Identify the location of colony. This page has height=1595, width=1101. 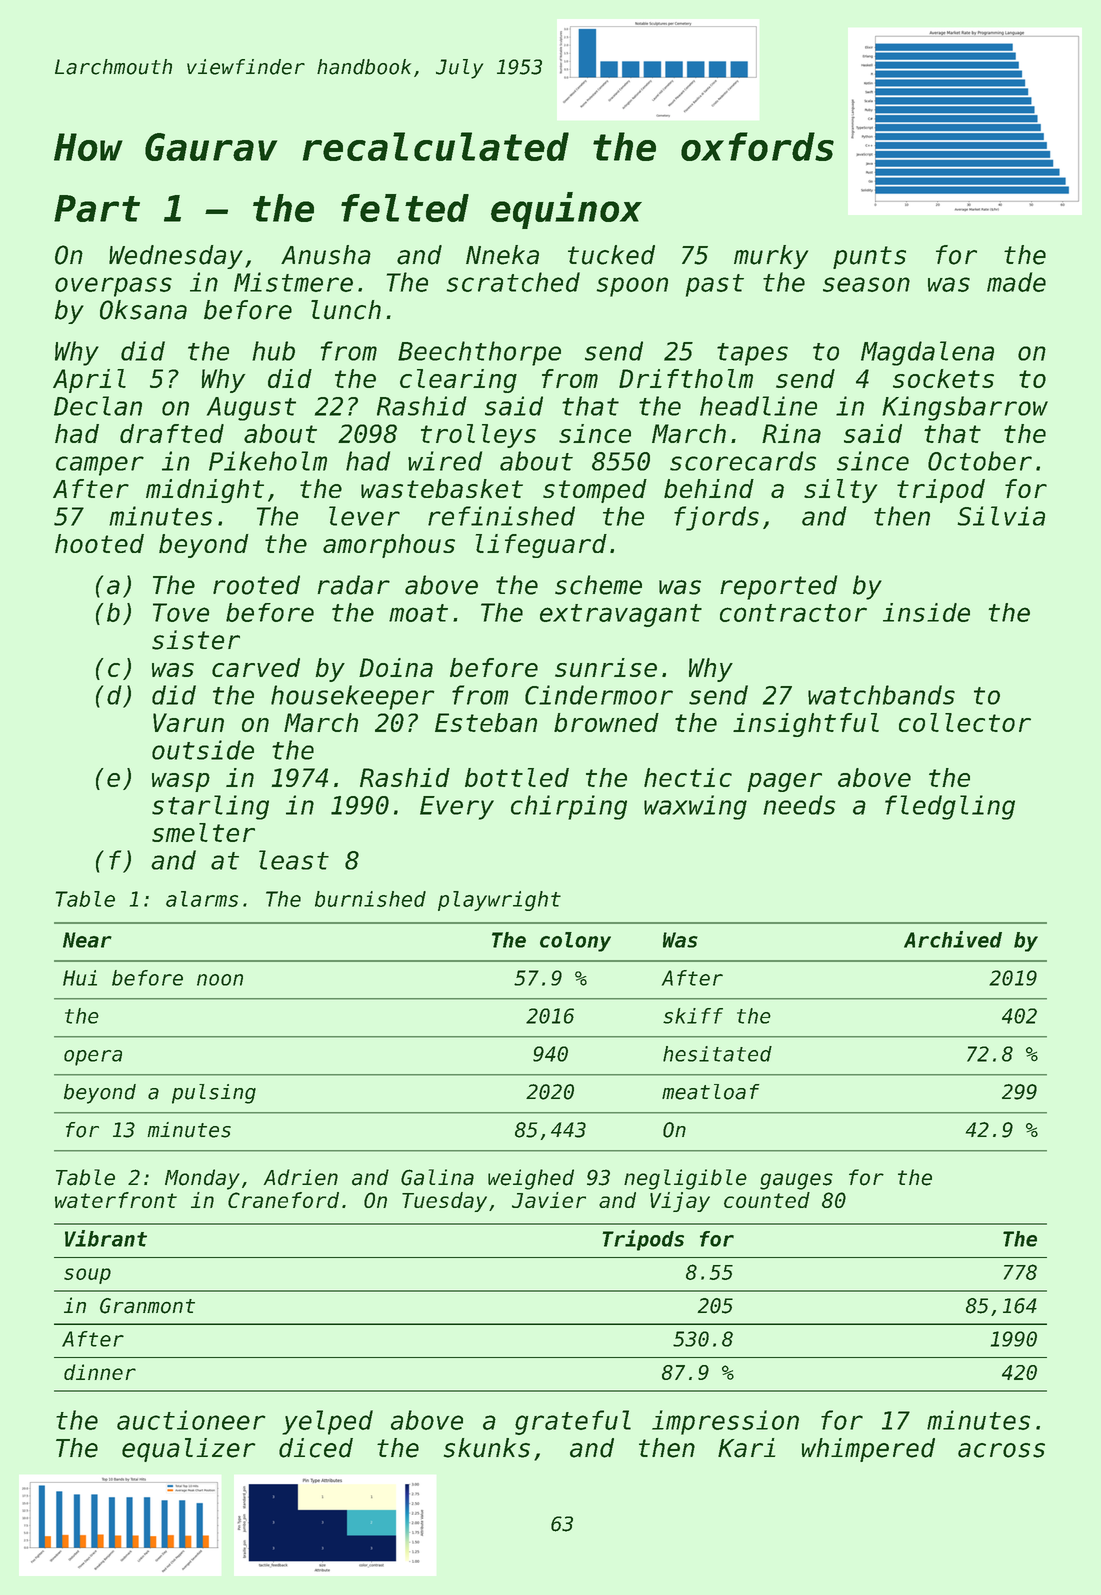
(575, 942).
